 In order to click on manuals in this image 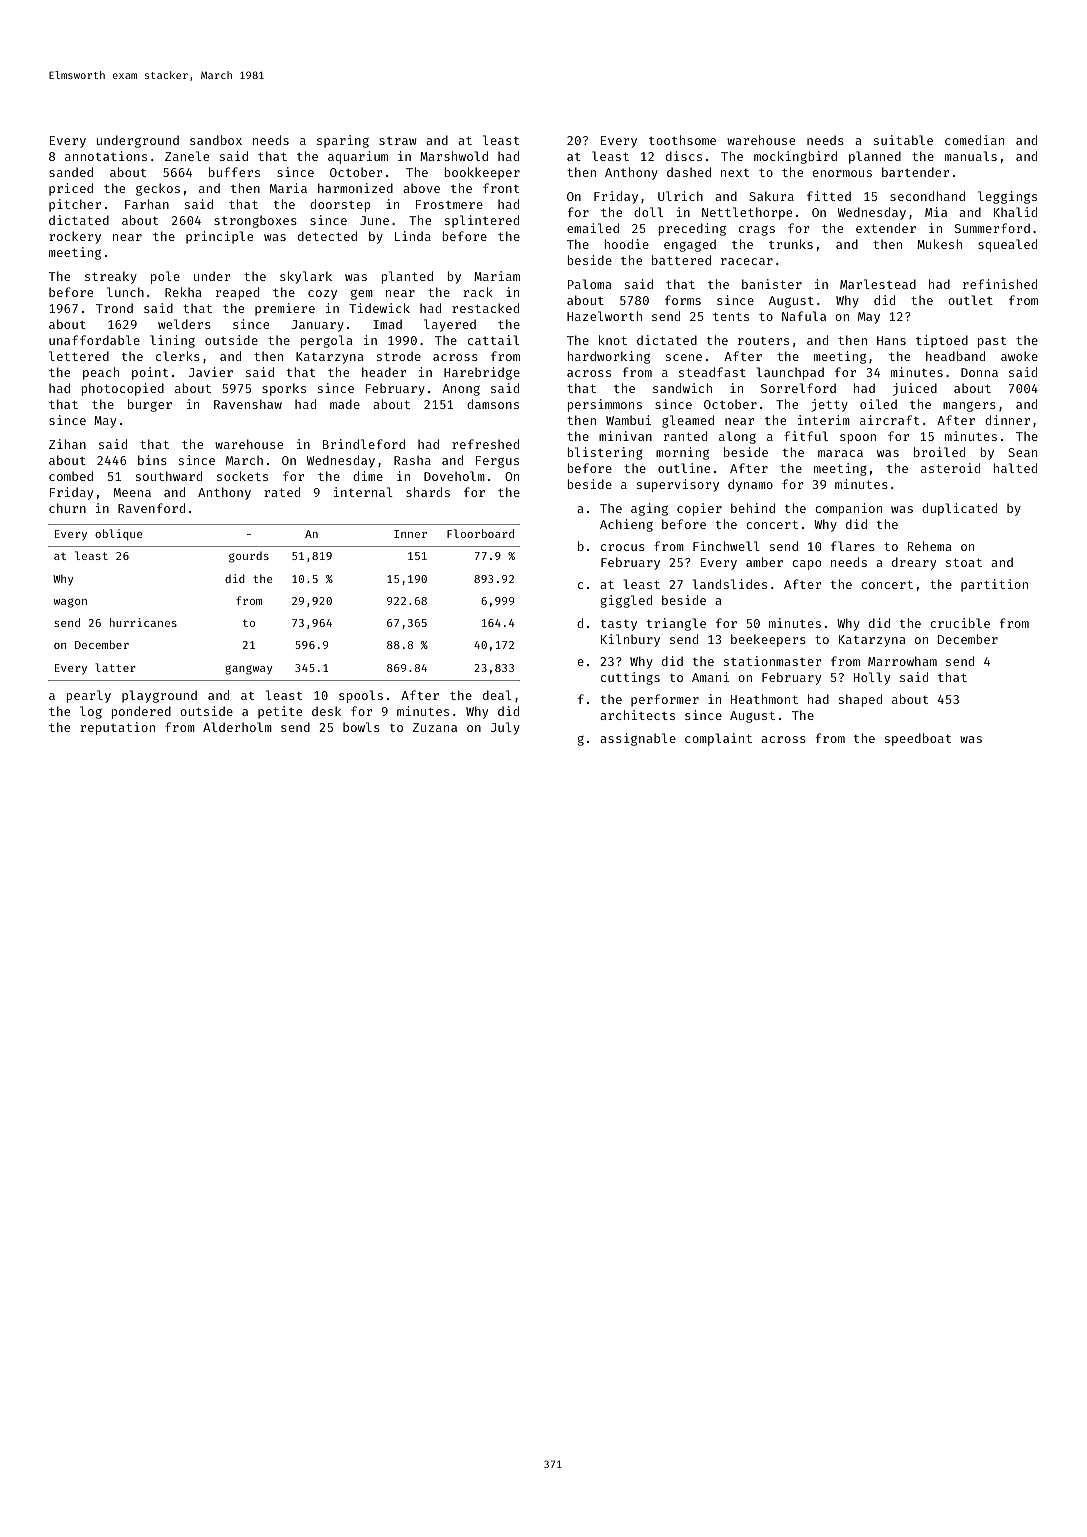, I will do `click(971, 156)`.
